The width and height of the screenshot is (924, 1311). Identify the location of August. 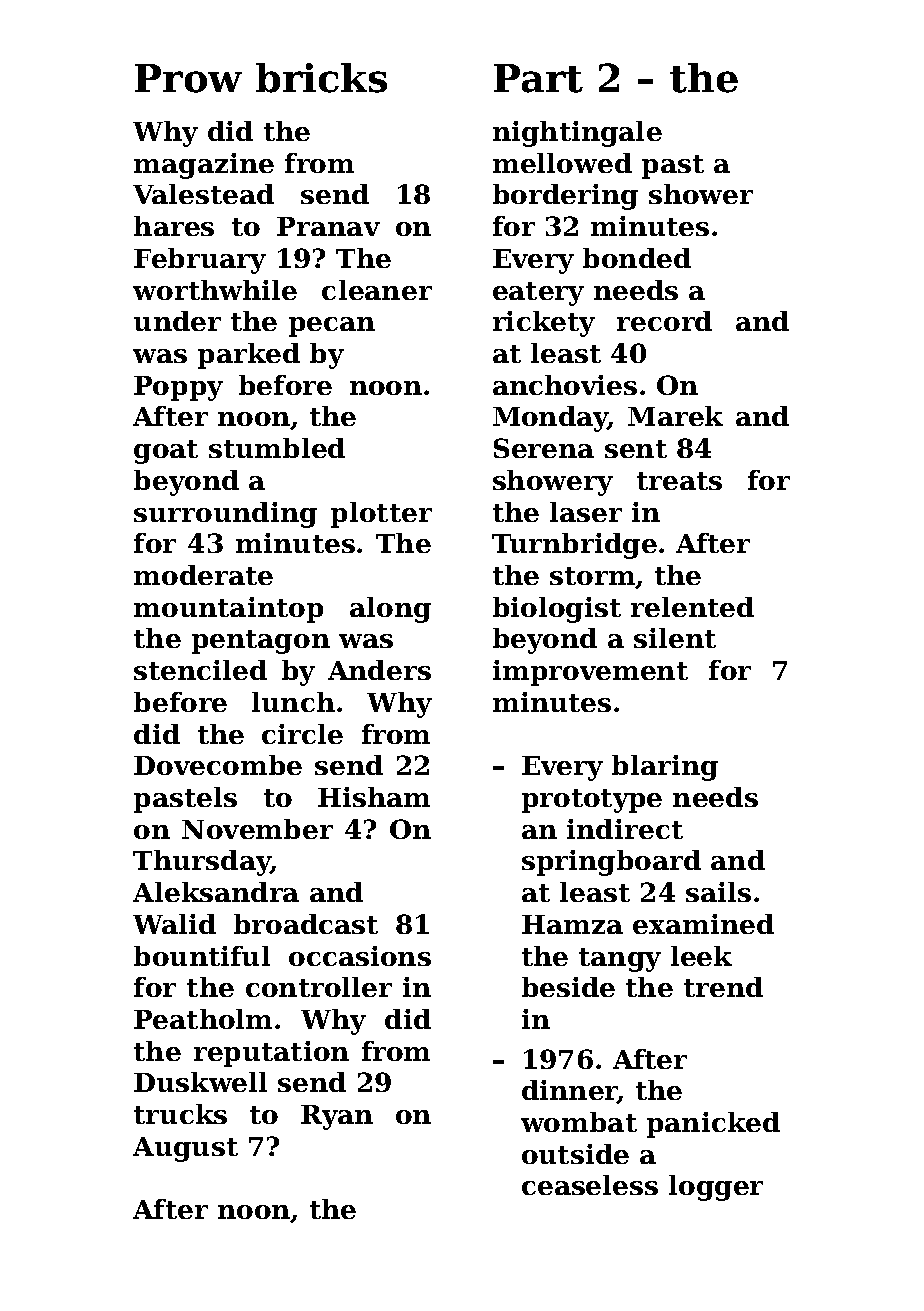
(185, 1149).
